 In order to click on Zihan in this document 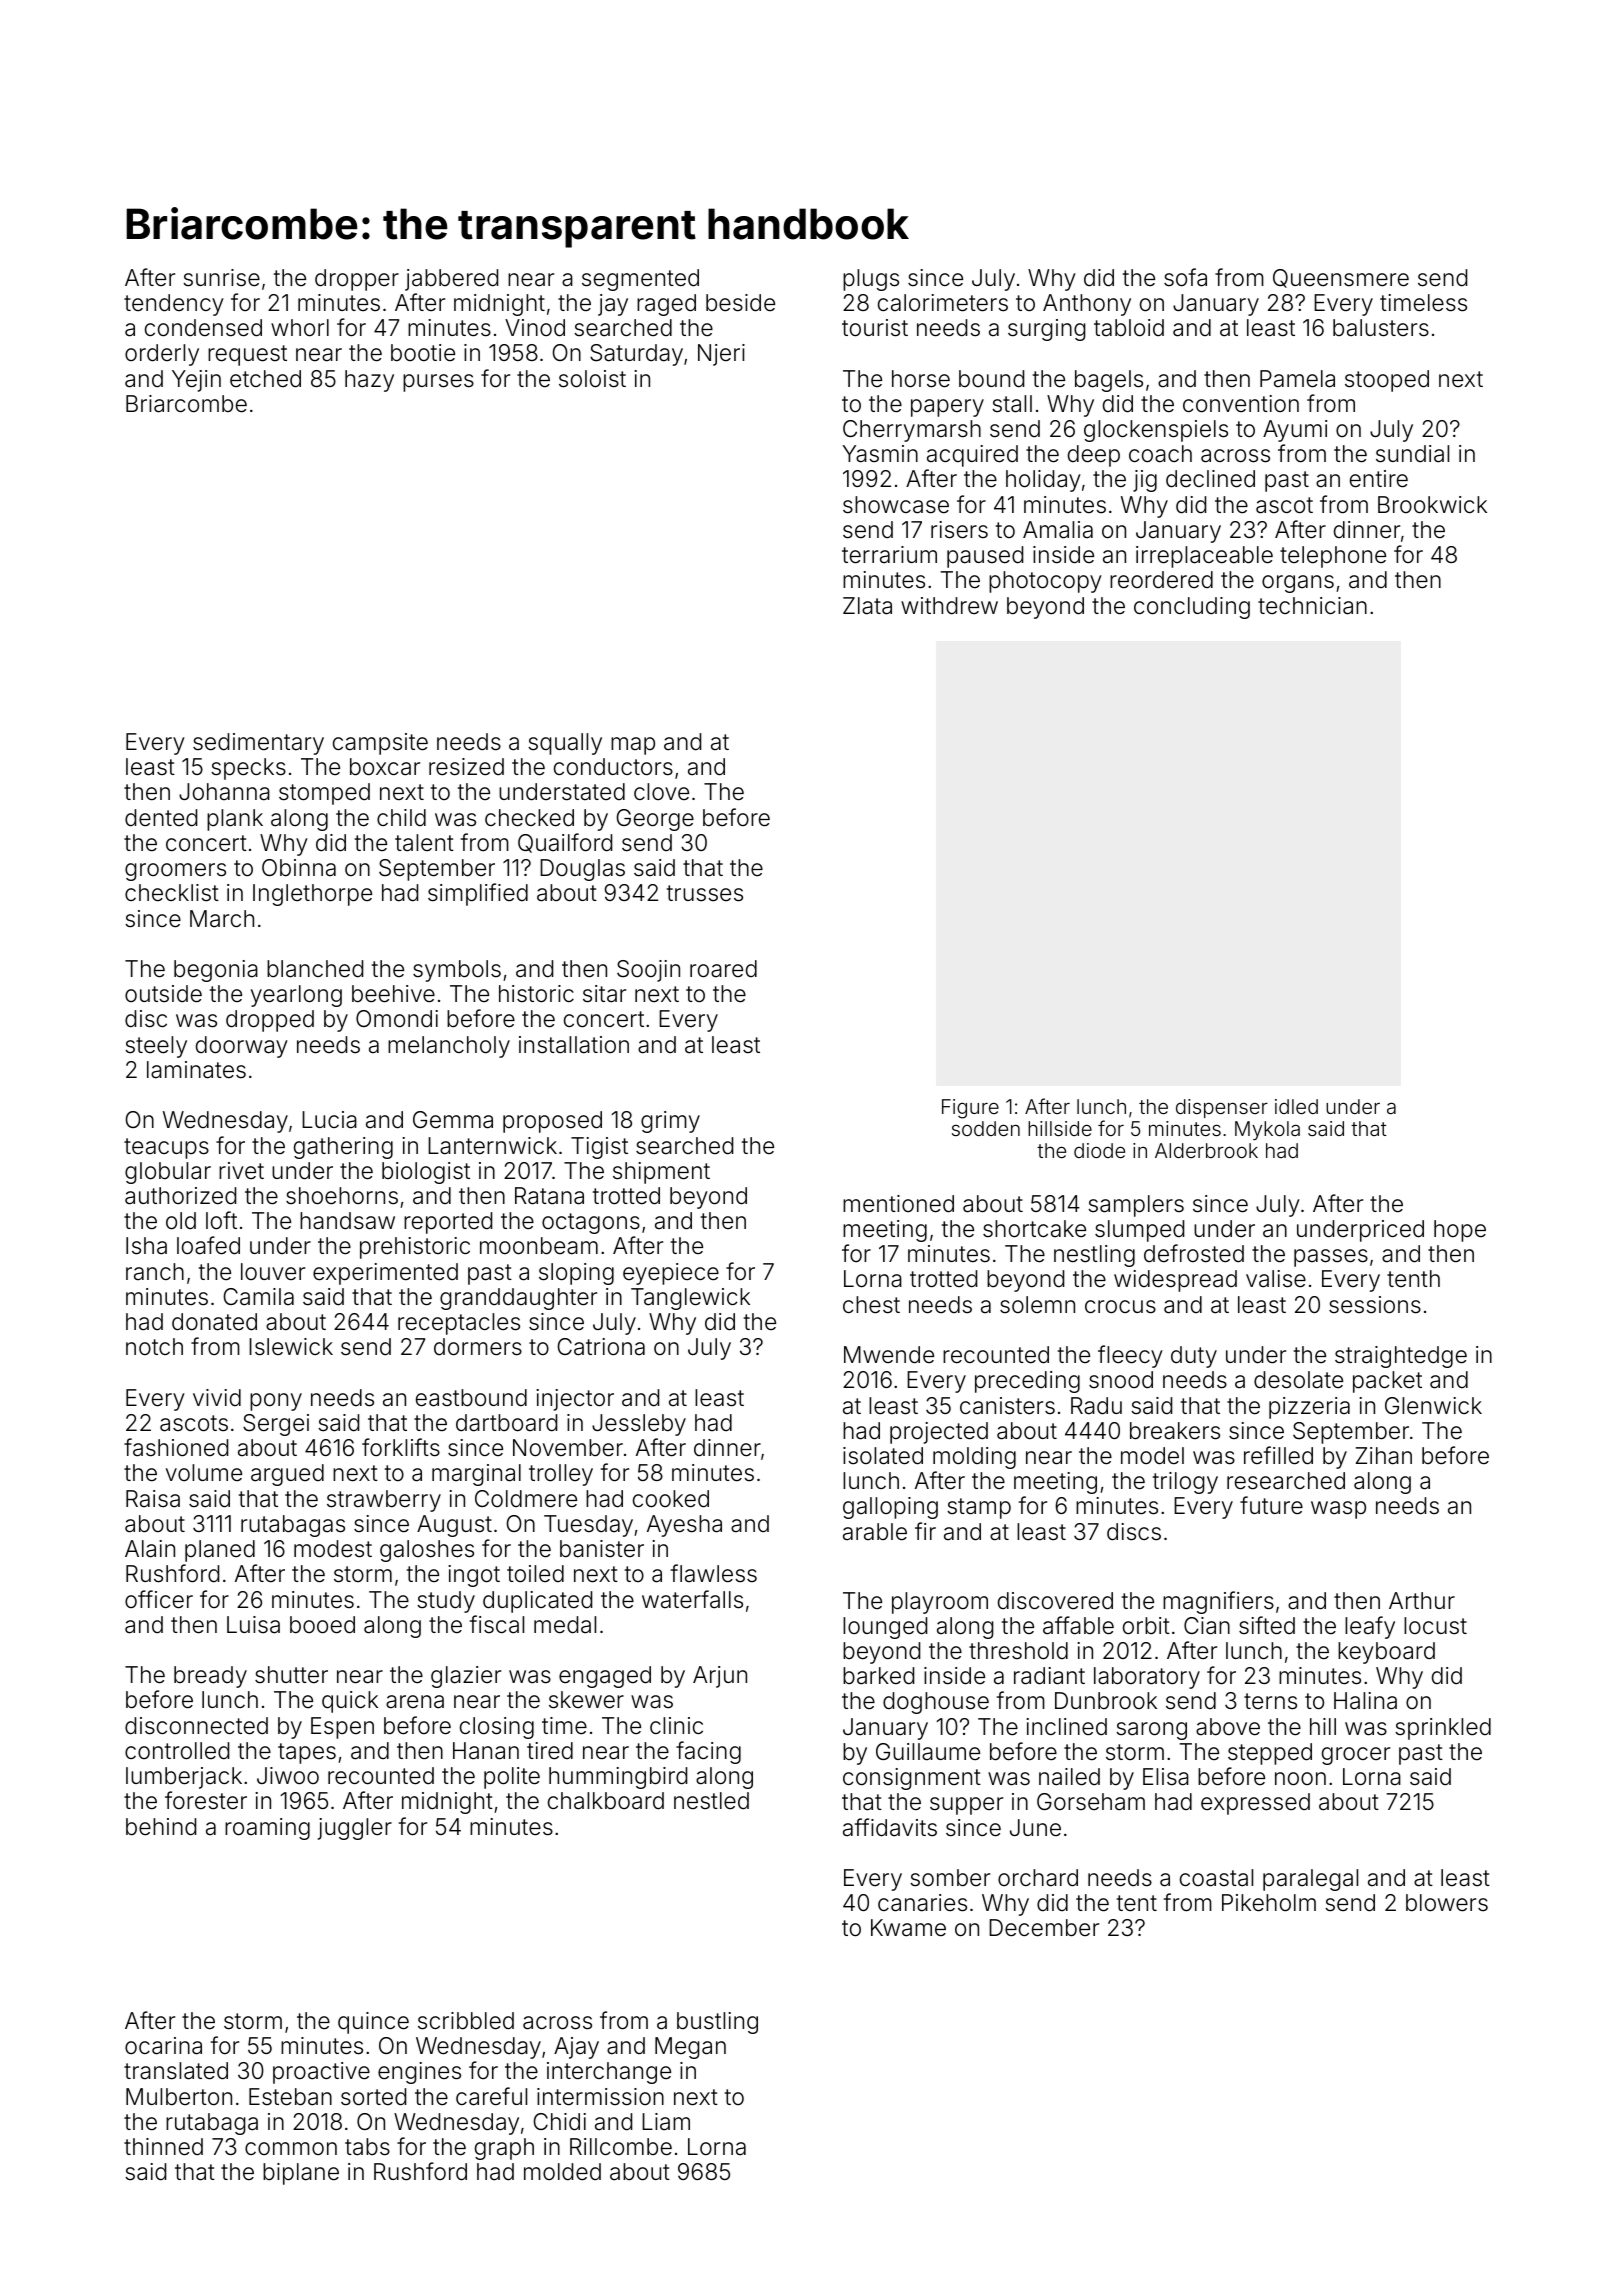, I will do `click(1384, 1456)`.
